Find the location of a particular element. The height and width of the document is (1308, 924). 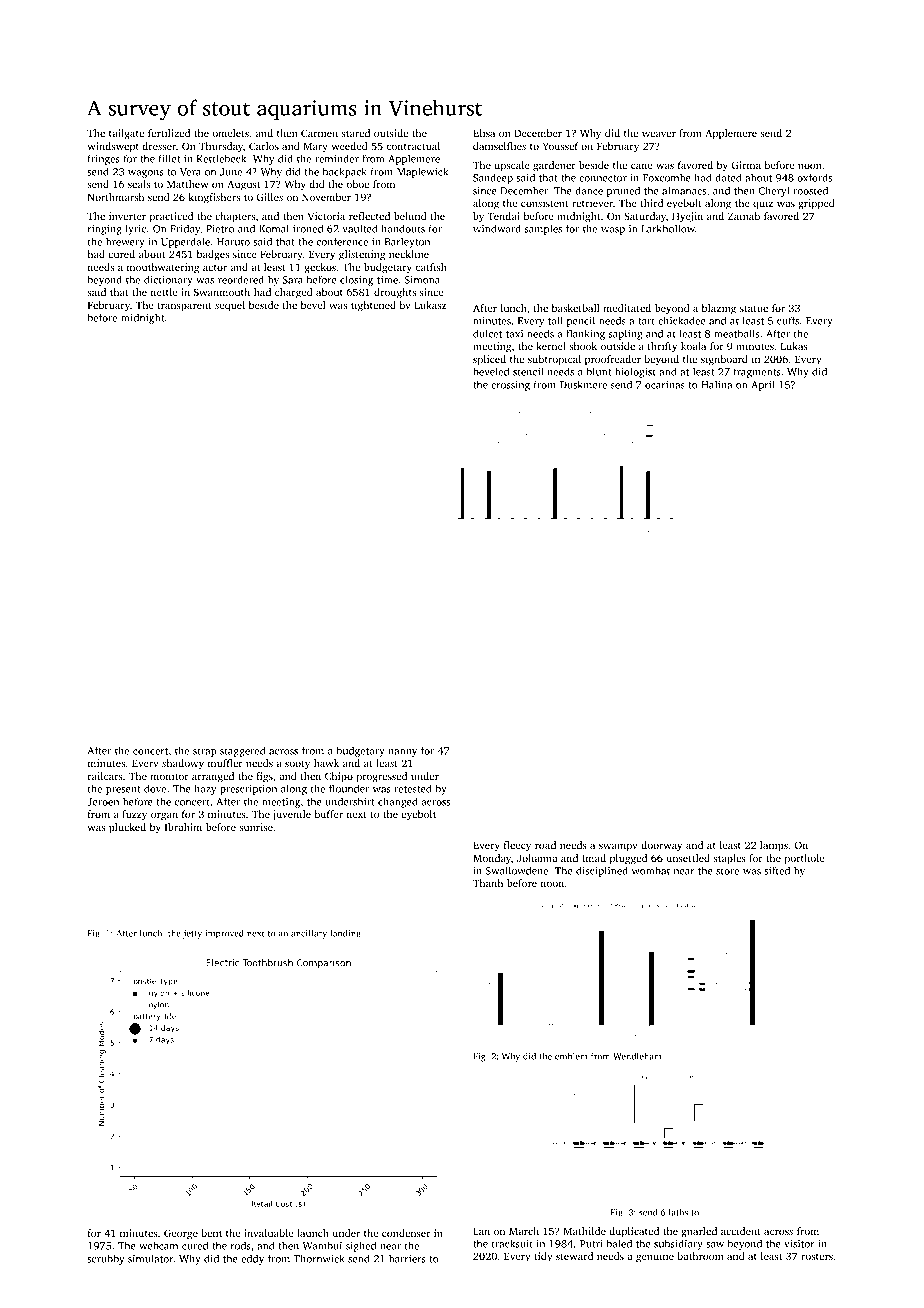

Elisa is located at coordinates (484, 133).
